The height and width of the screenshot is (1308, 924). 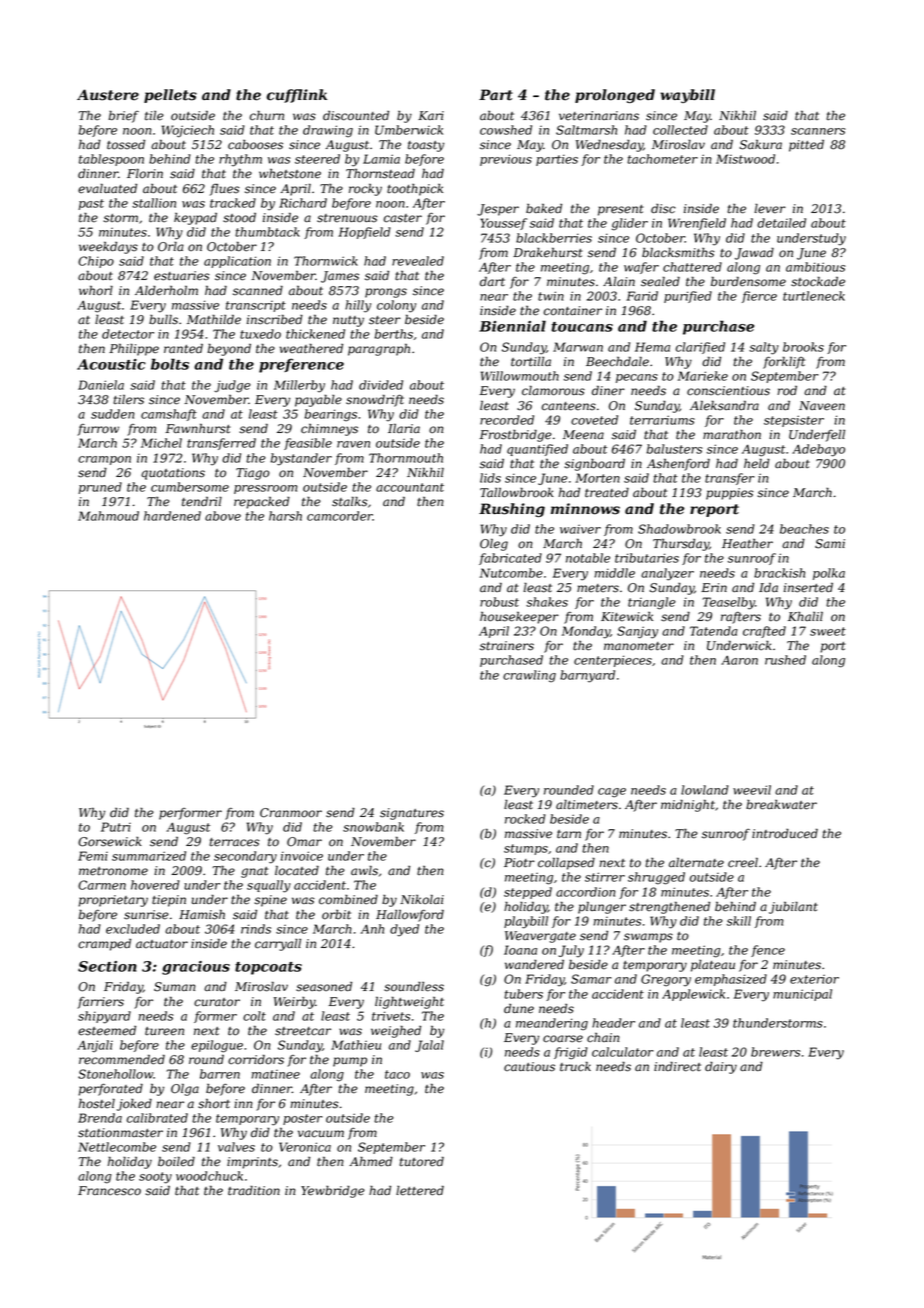 I want to click on prongs, so click(x=386, y=293).
